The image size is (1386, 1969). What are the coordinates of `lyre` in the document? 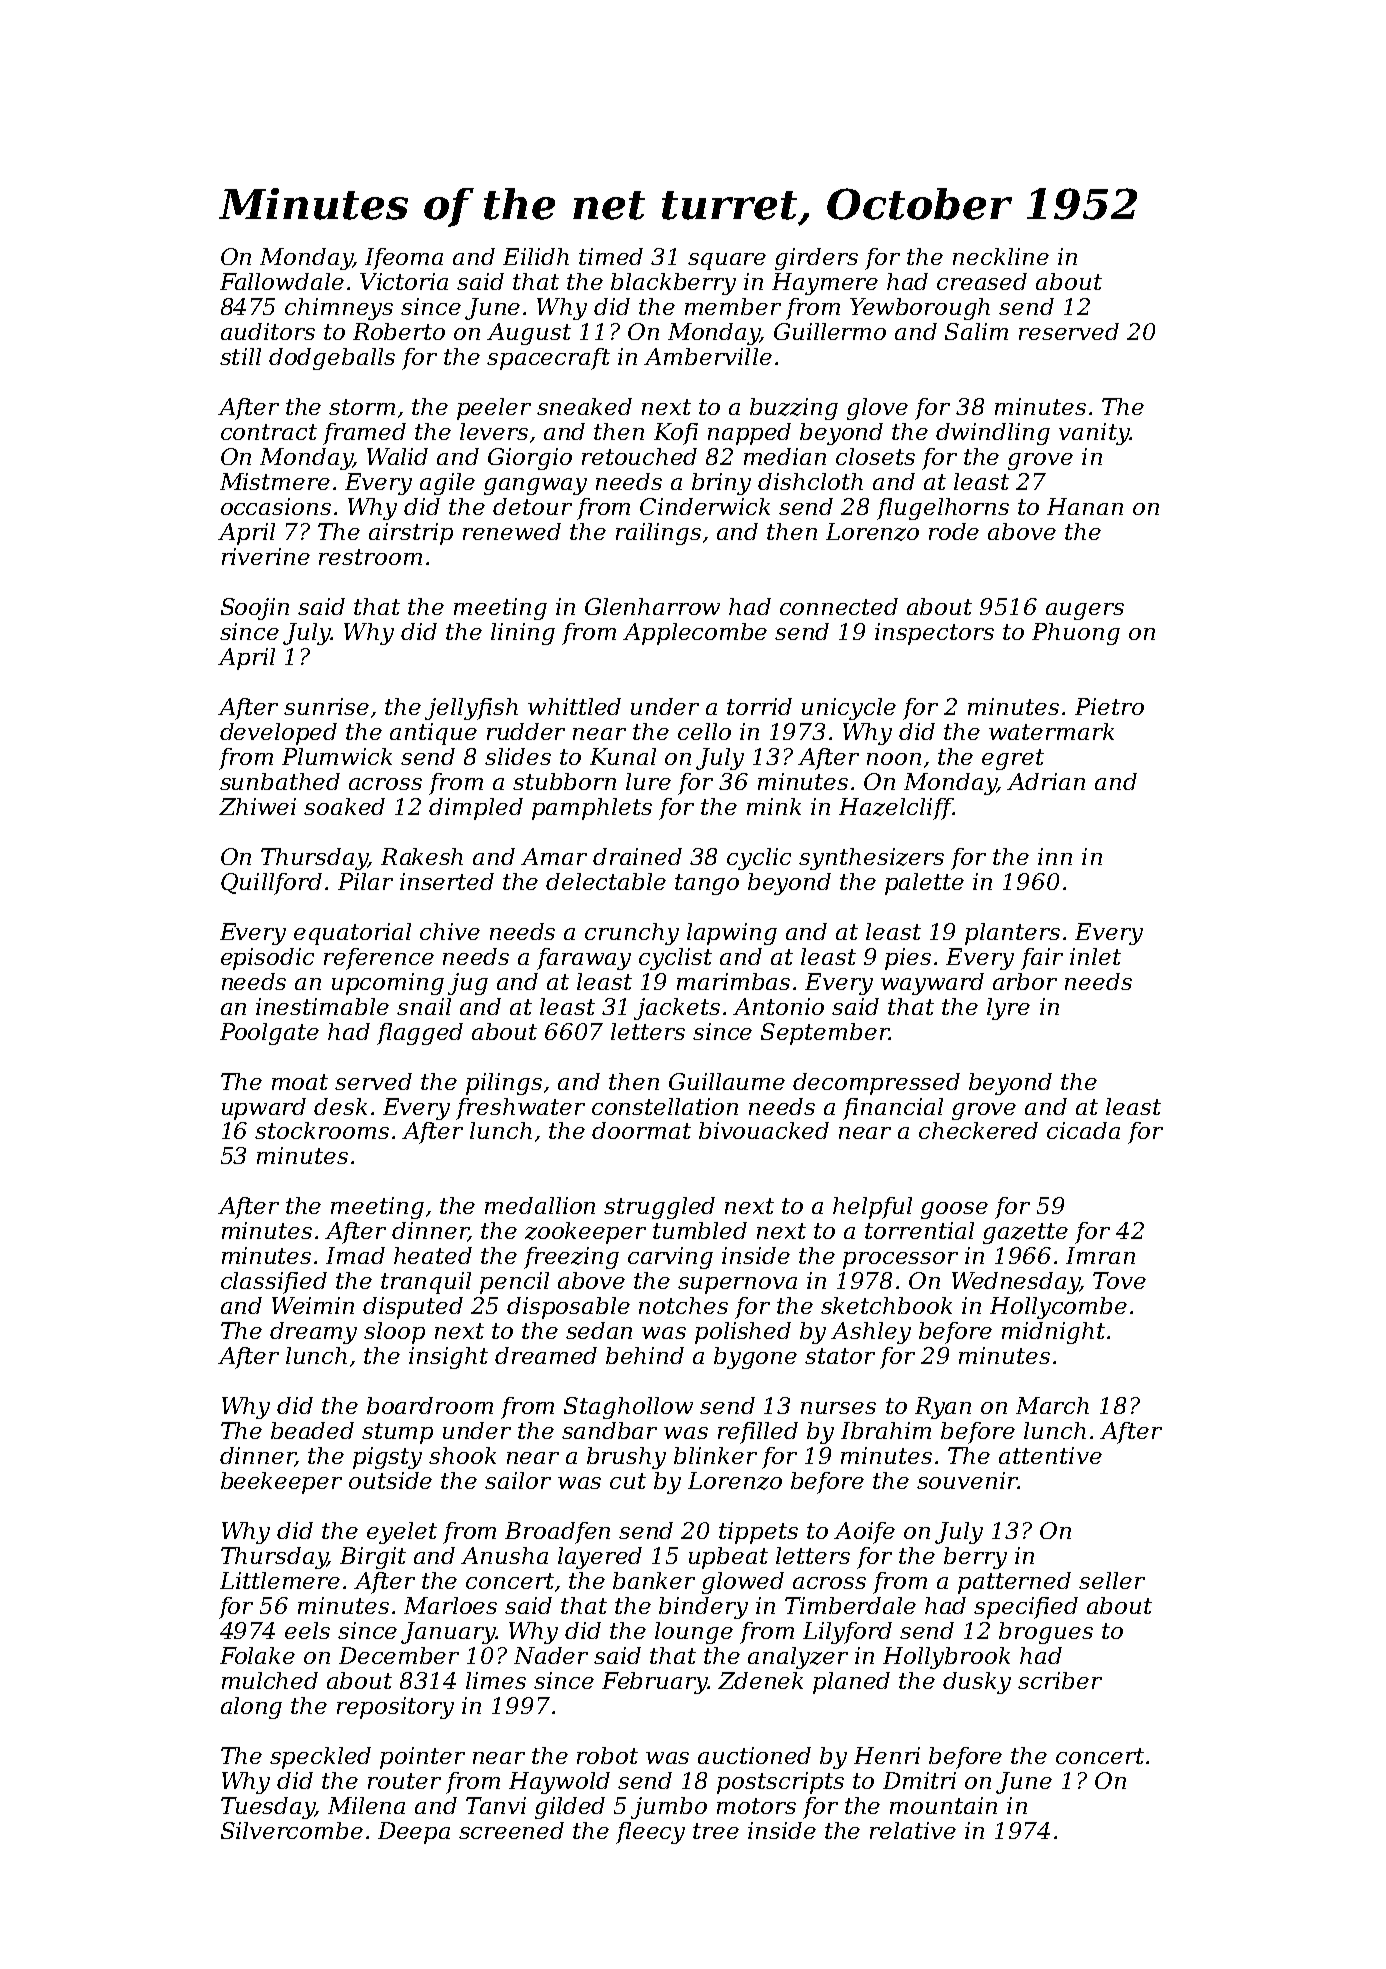 It's located at (1008, 1009).
